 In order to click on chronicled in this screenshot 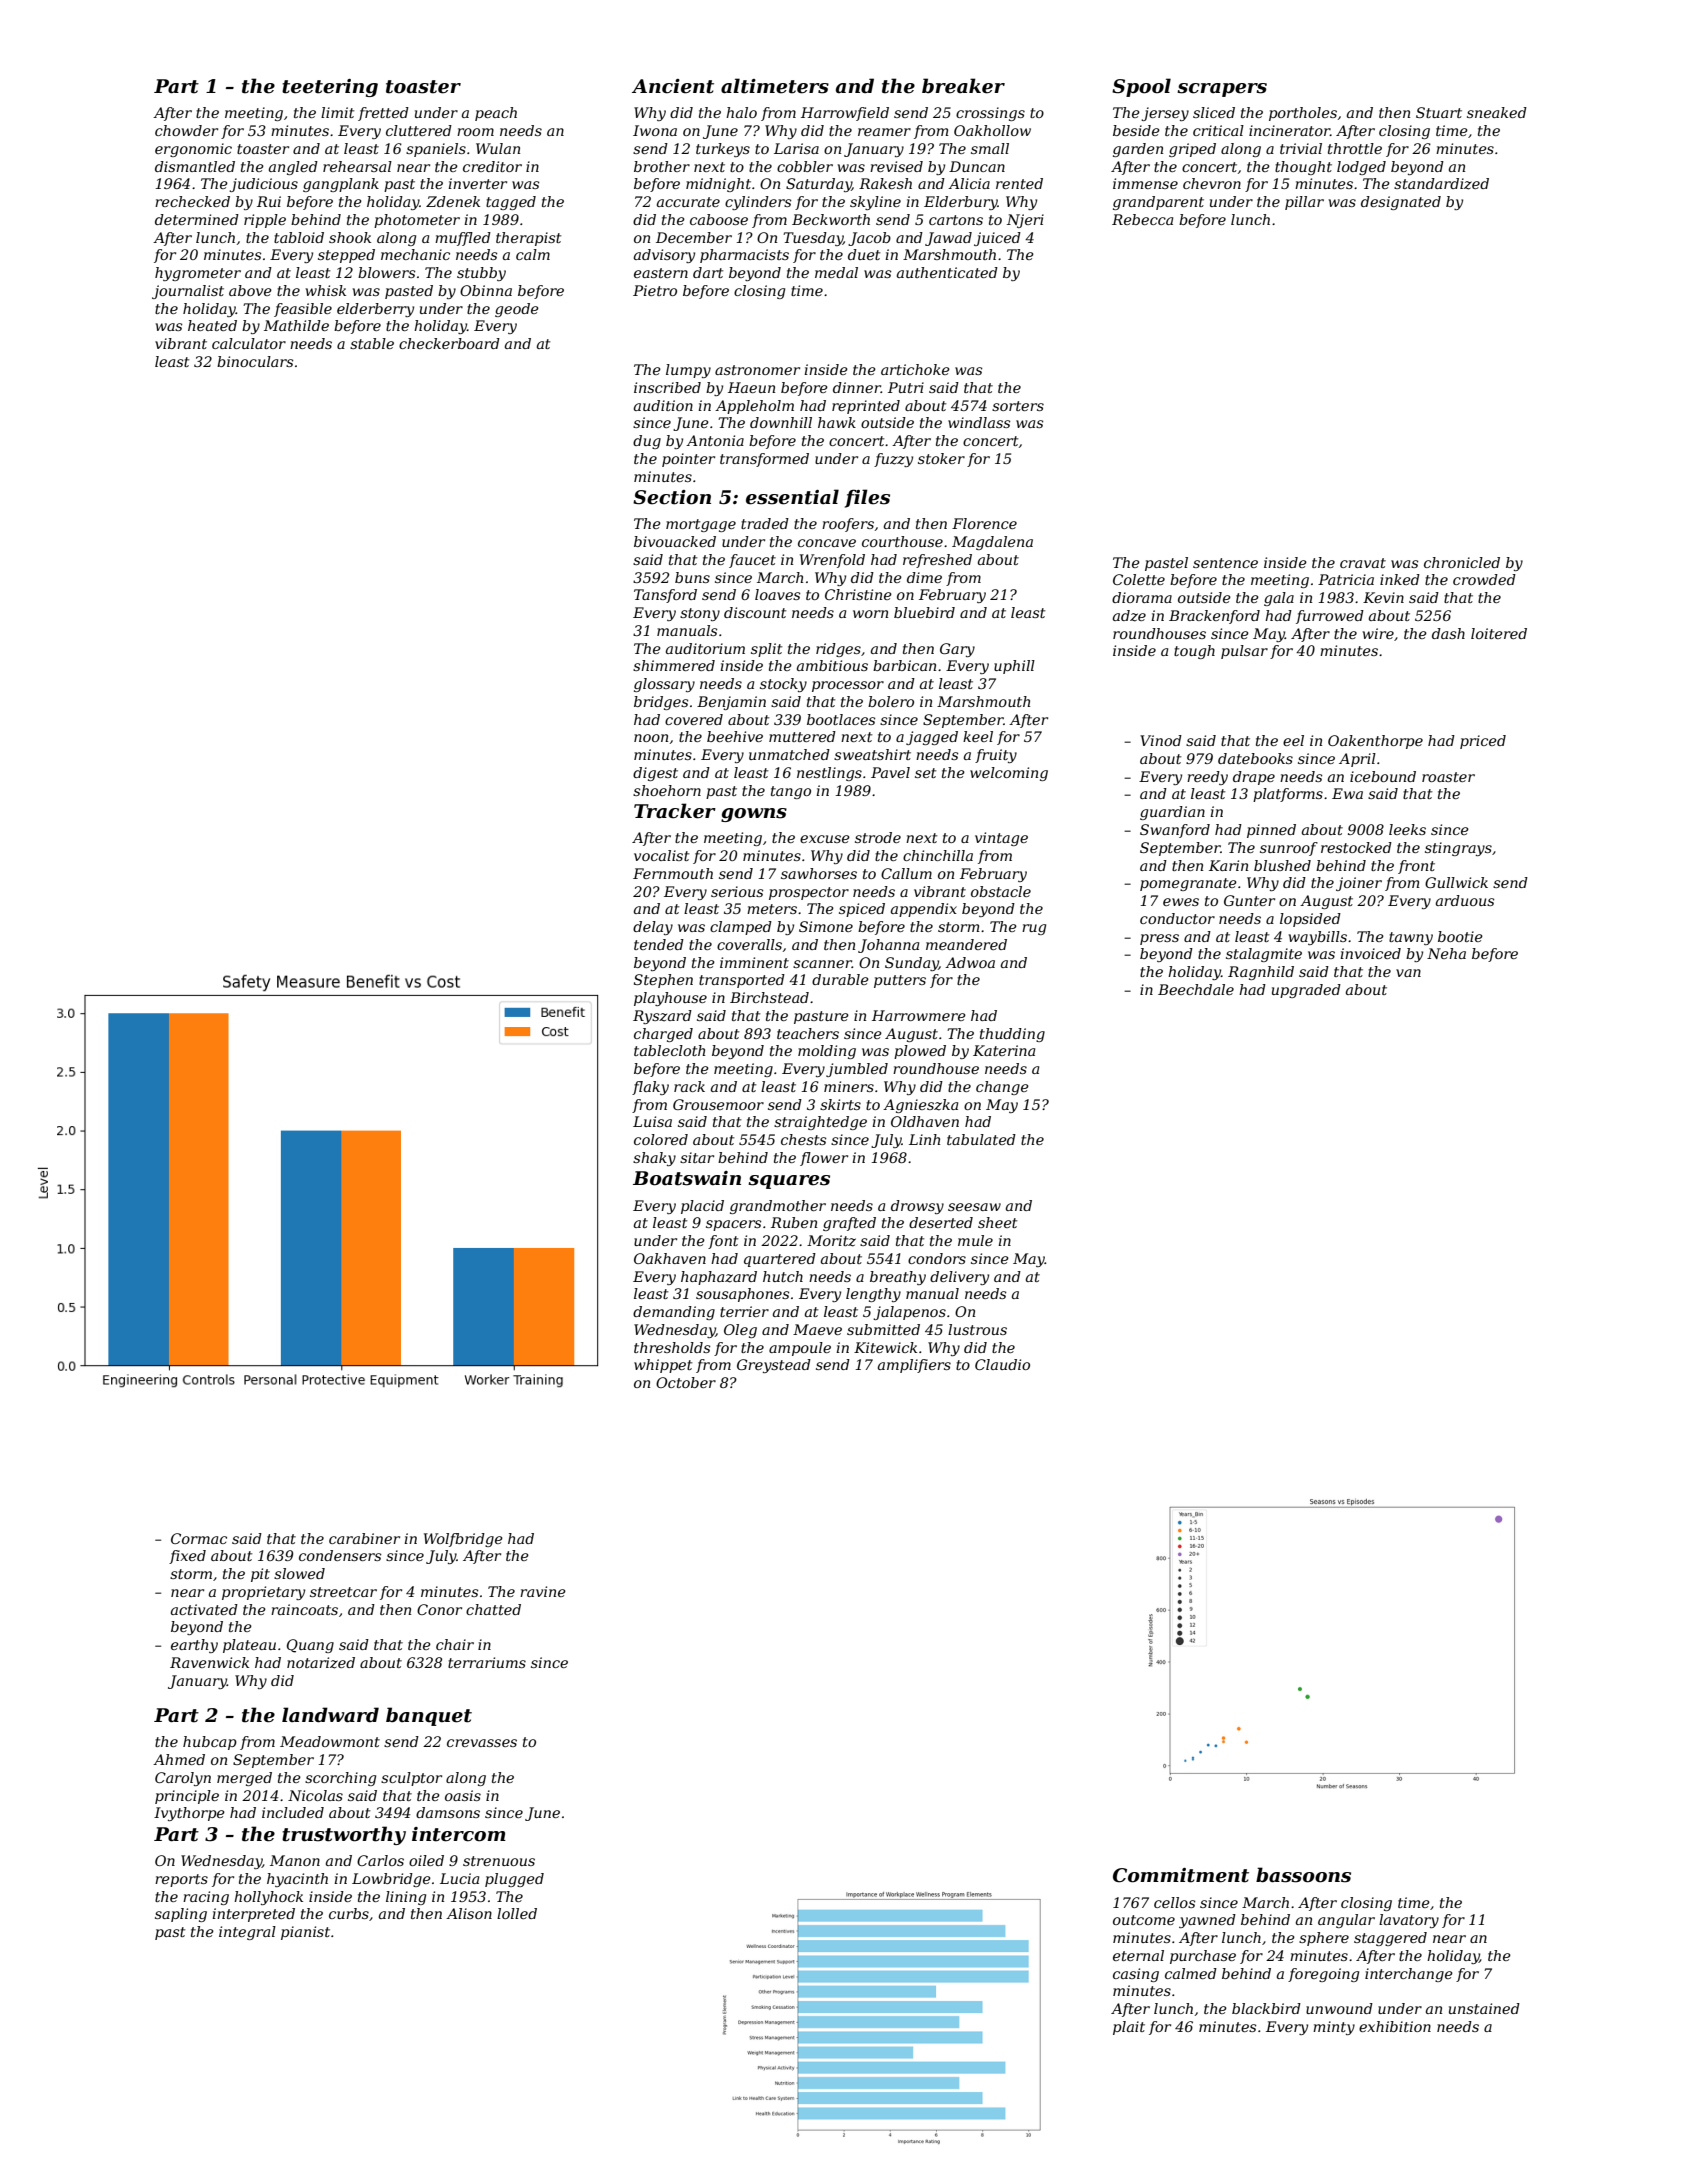, I will do `click(1462, 562)`.
